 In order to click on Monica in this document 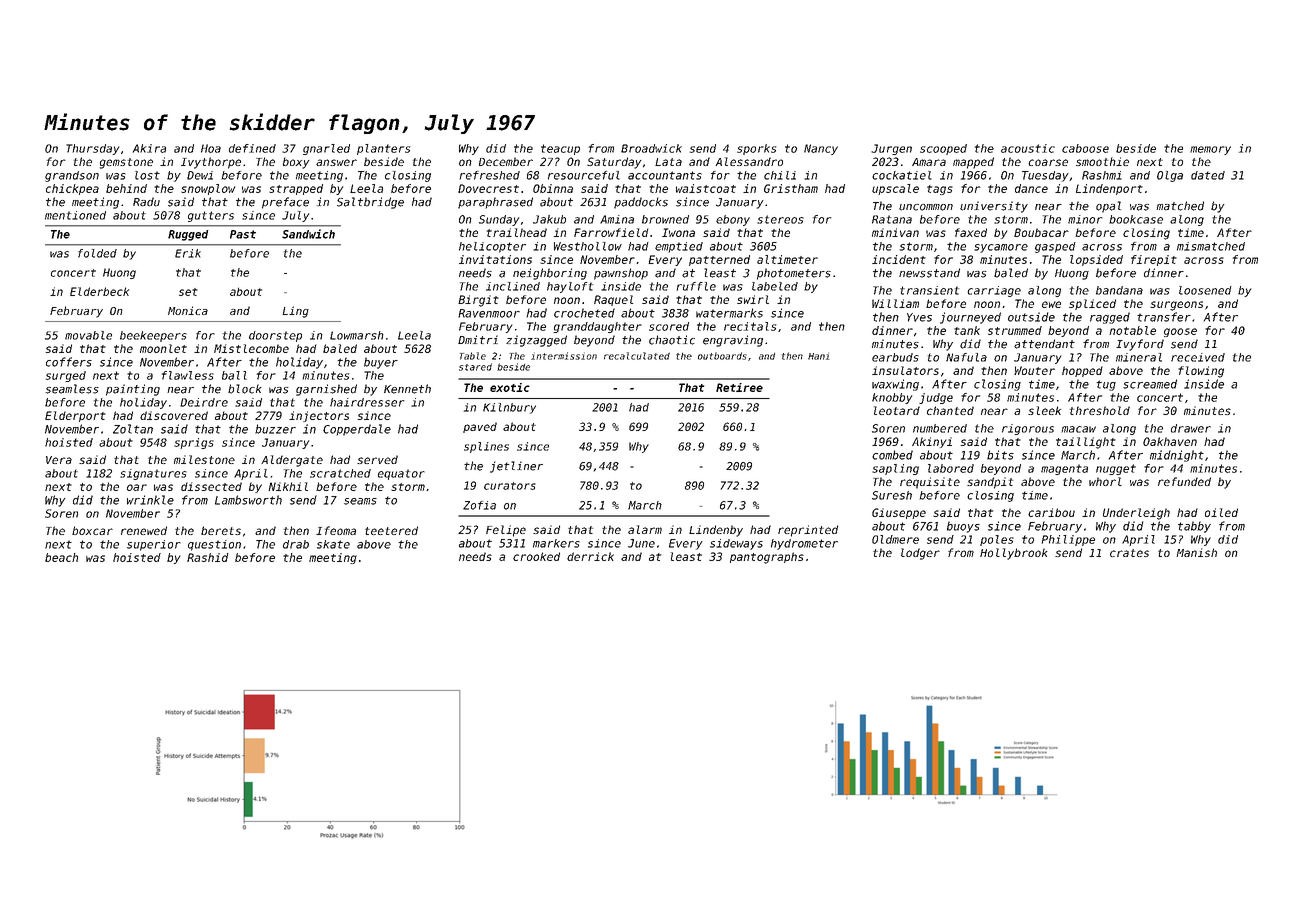, I will do `click(188, 310)`.
